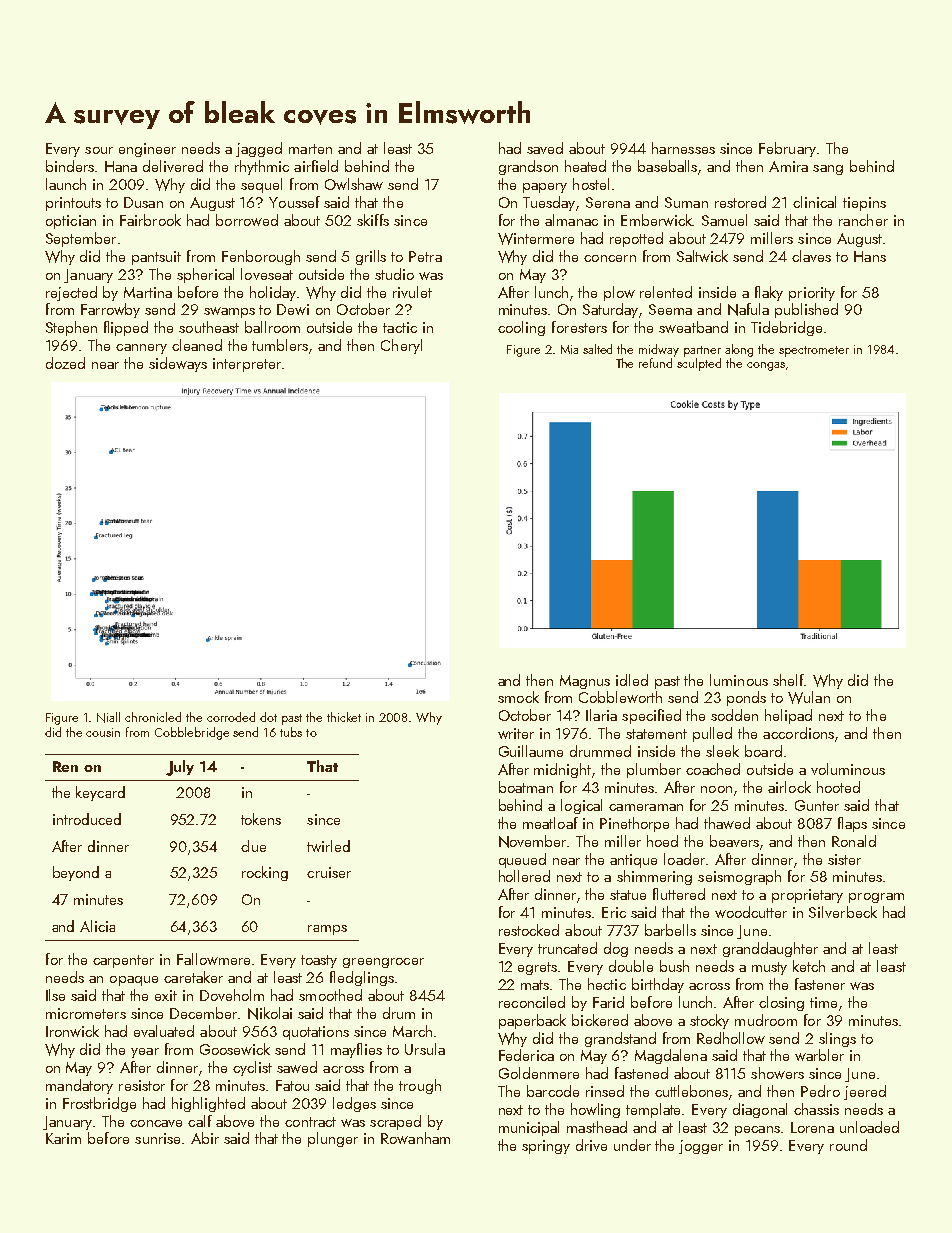 The height and width of the screenshot is (1233, 952). I want to click on sour, so click(99, 150).
